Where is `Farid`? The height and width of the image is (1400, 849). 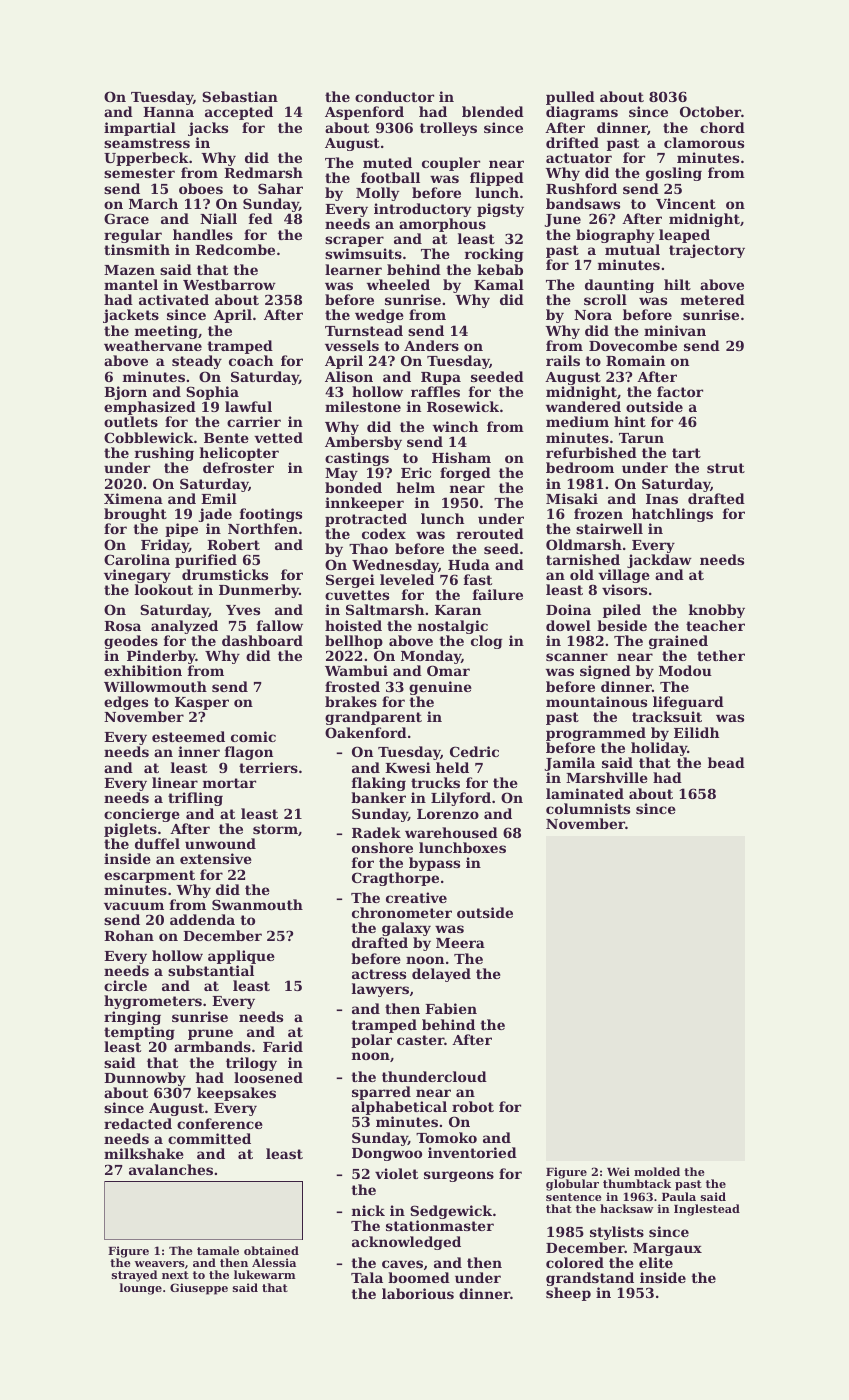
Farid is located at coordinates (283, 1046).
